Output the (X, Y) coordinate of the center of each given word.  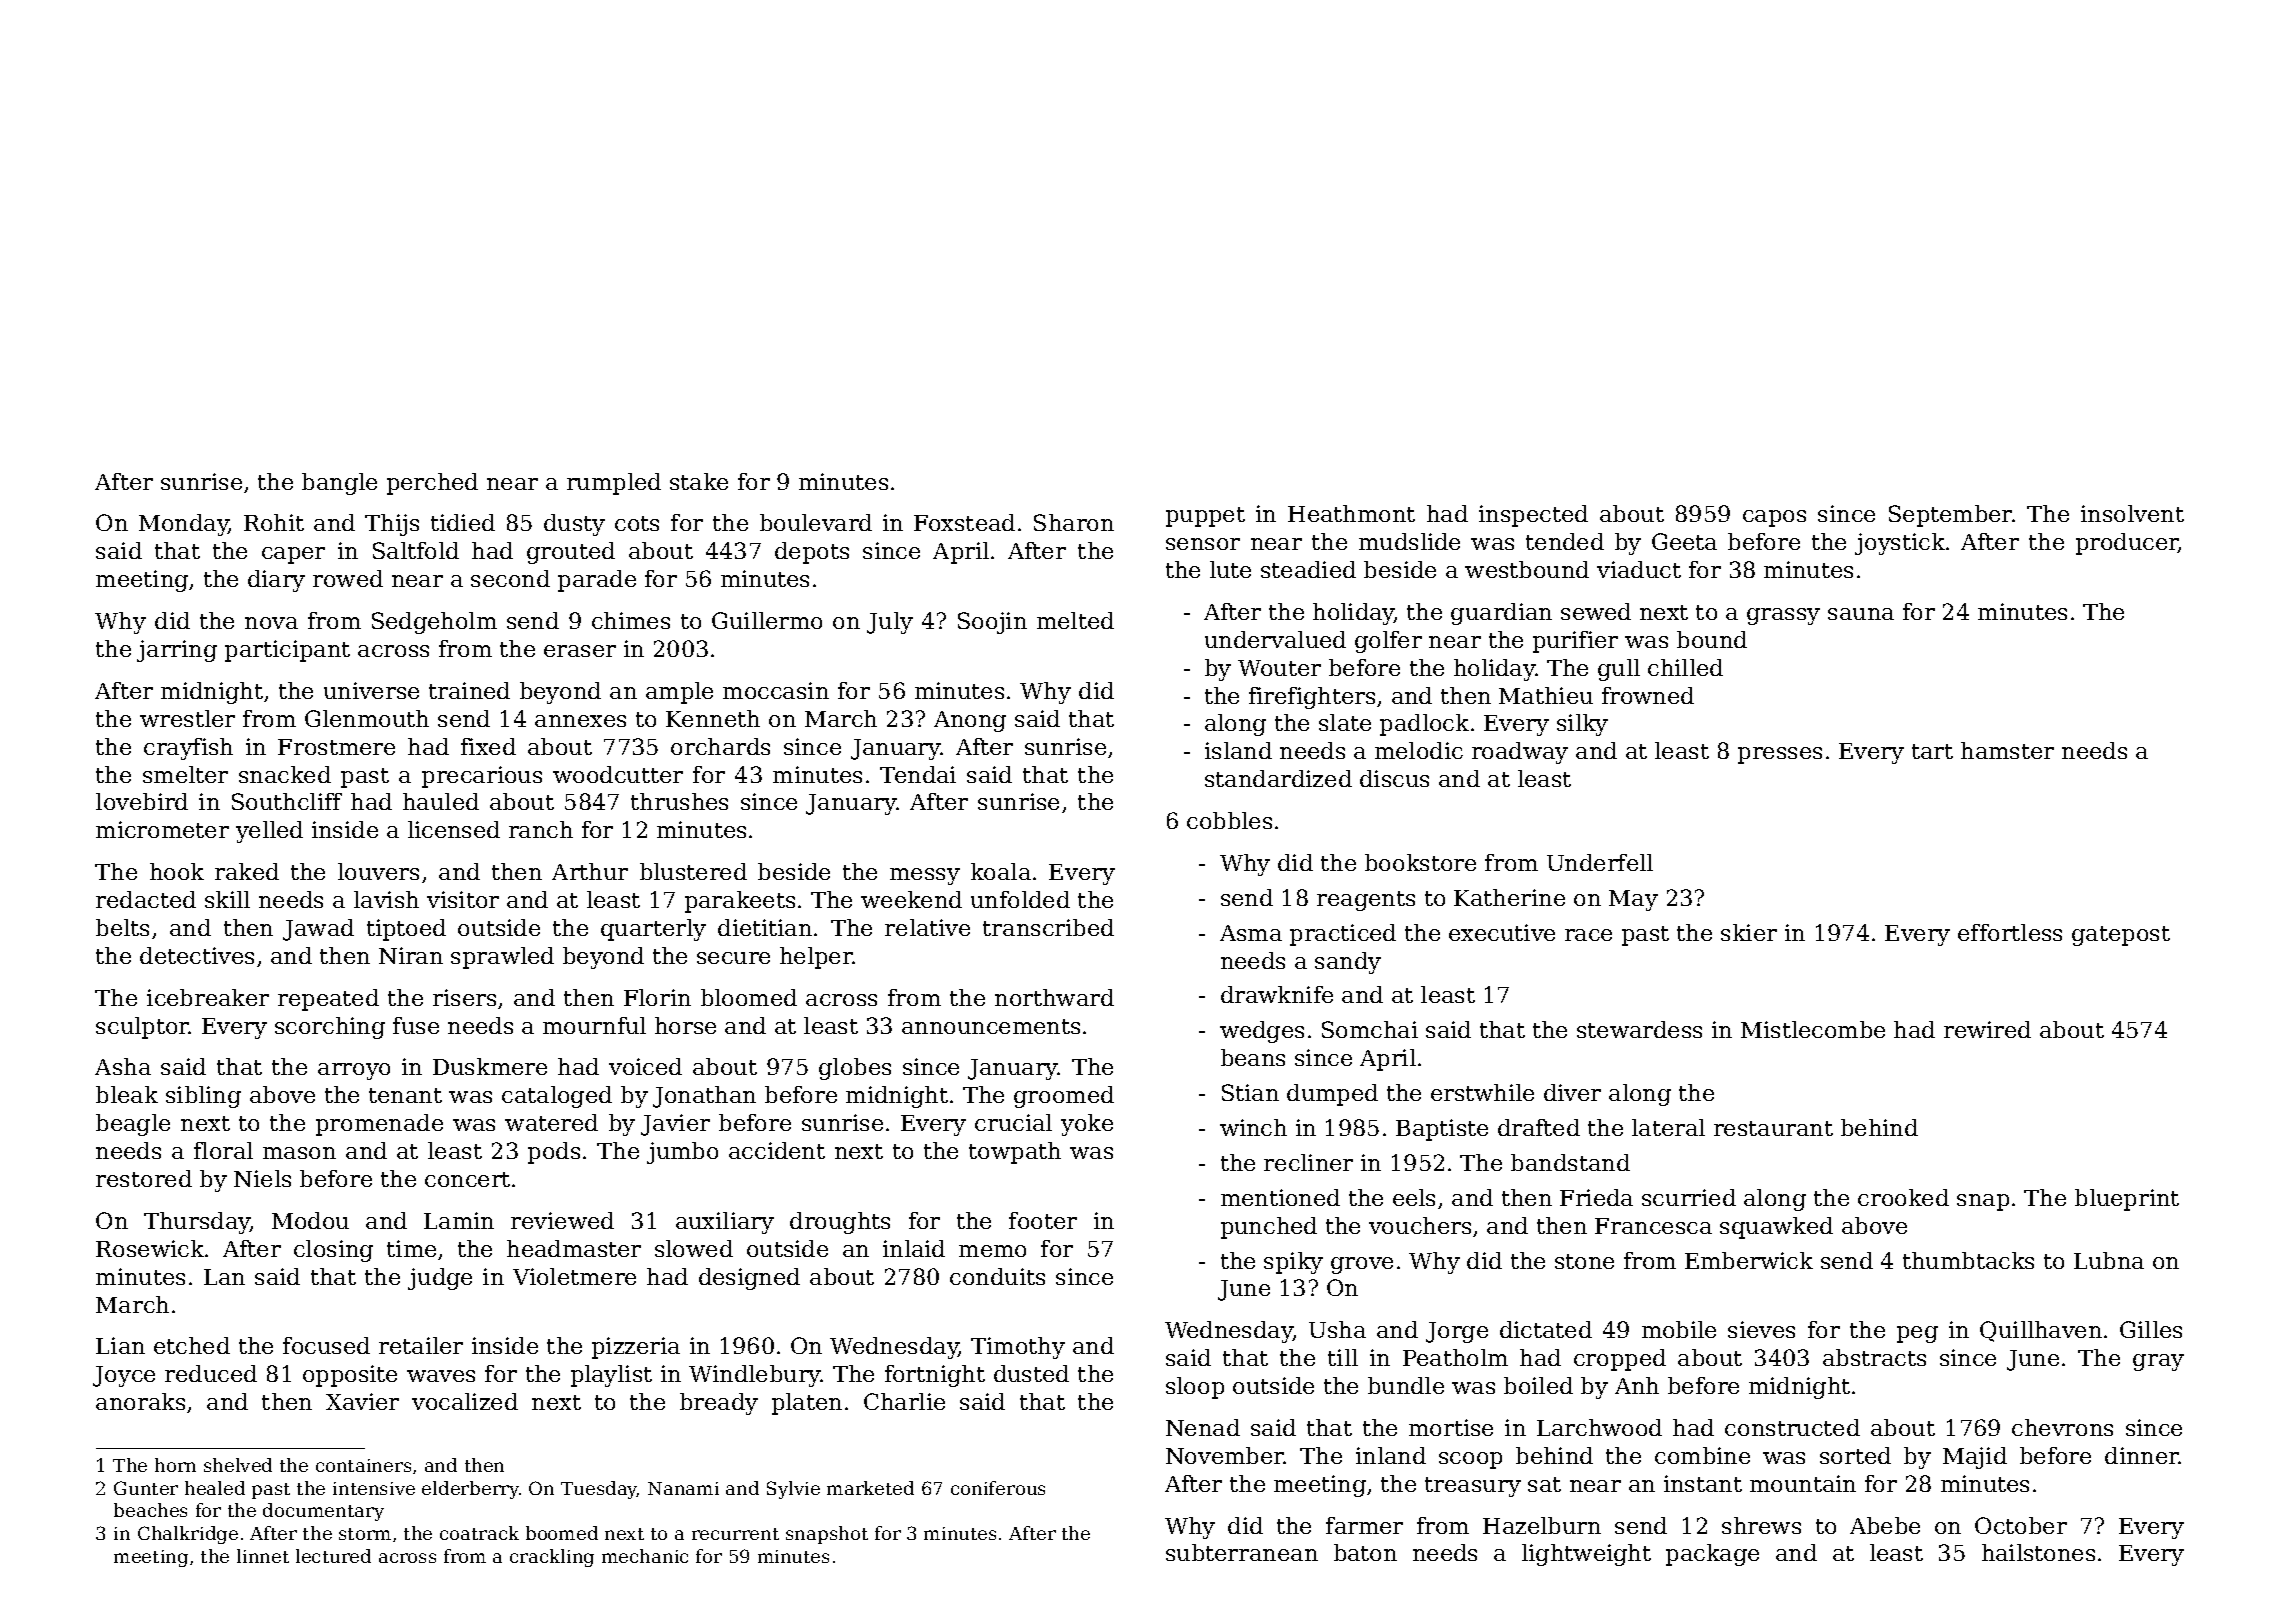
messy (925, 876)
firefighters (1312, 698)
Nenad (1203, 1427)
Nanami (683, 1488)
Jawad (318, 930)
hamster (2007, 750)
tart (1932, 751)
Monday (184, 525)
